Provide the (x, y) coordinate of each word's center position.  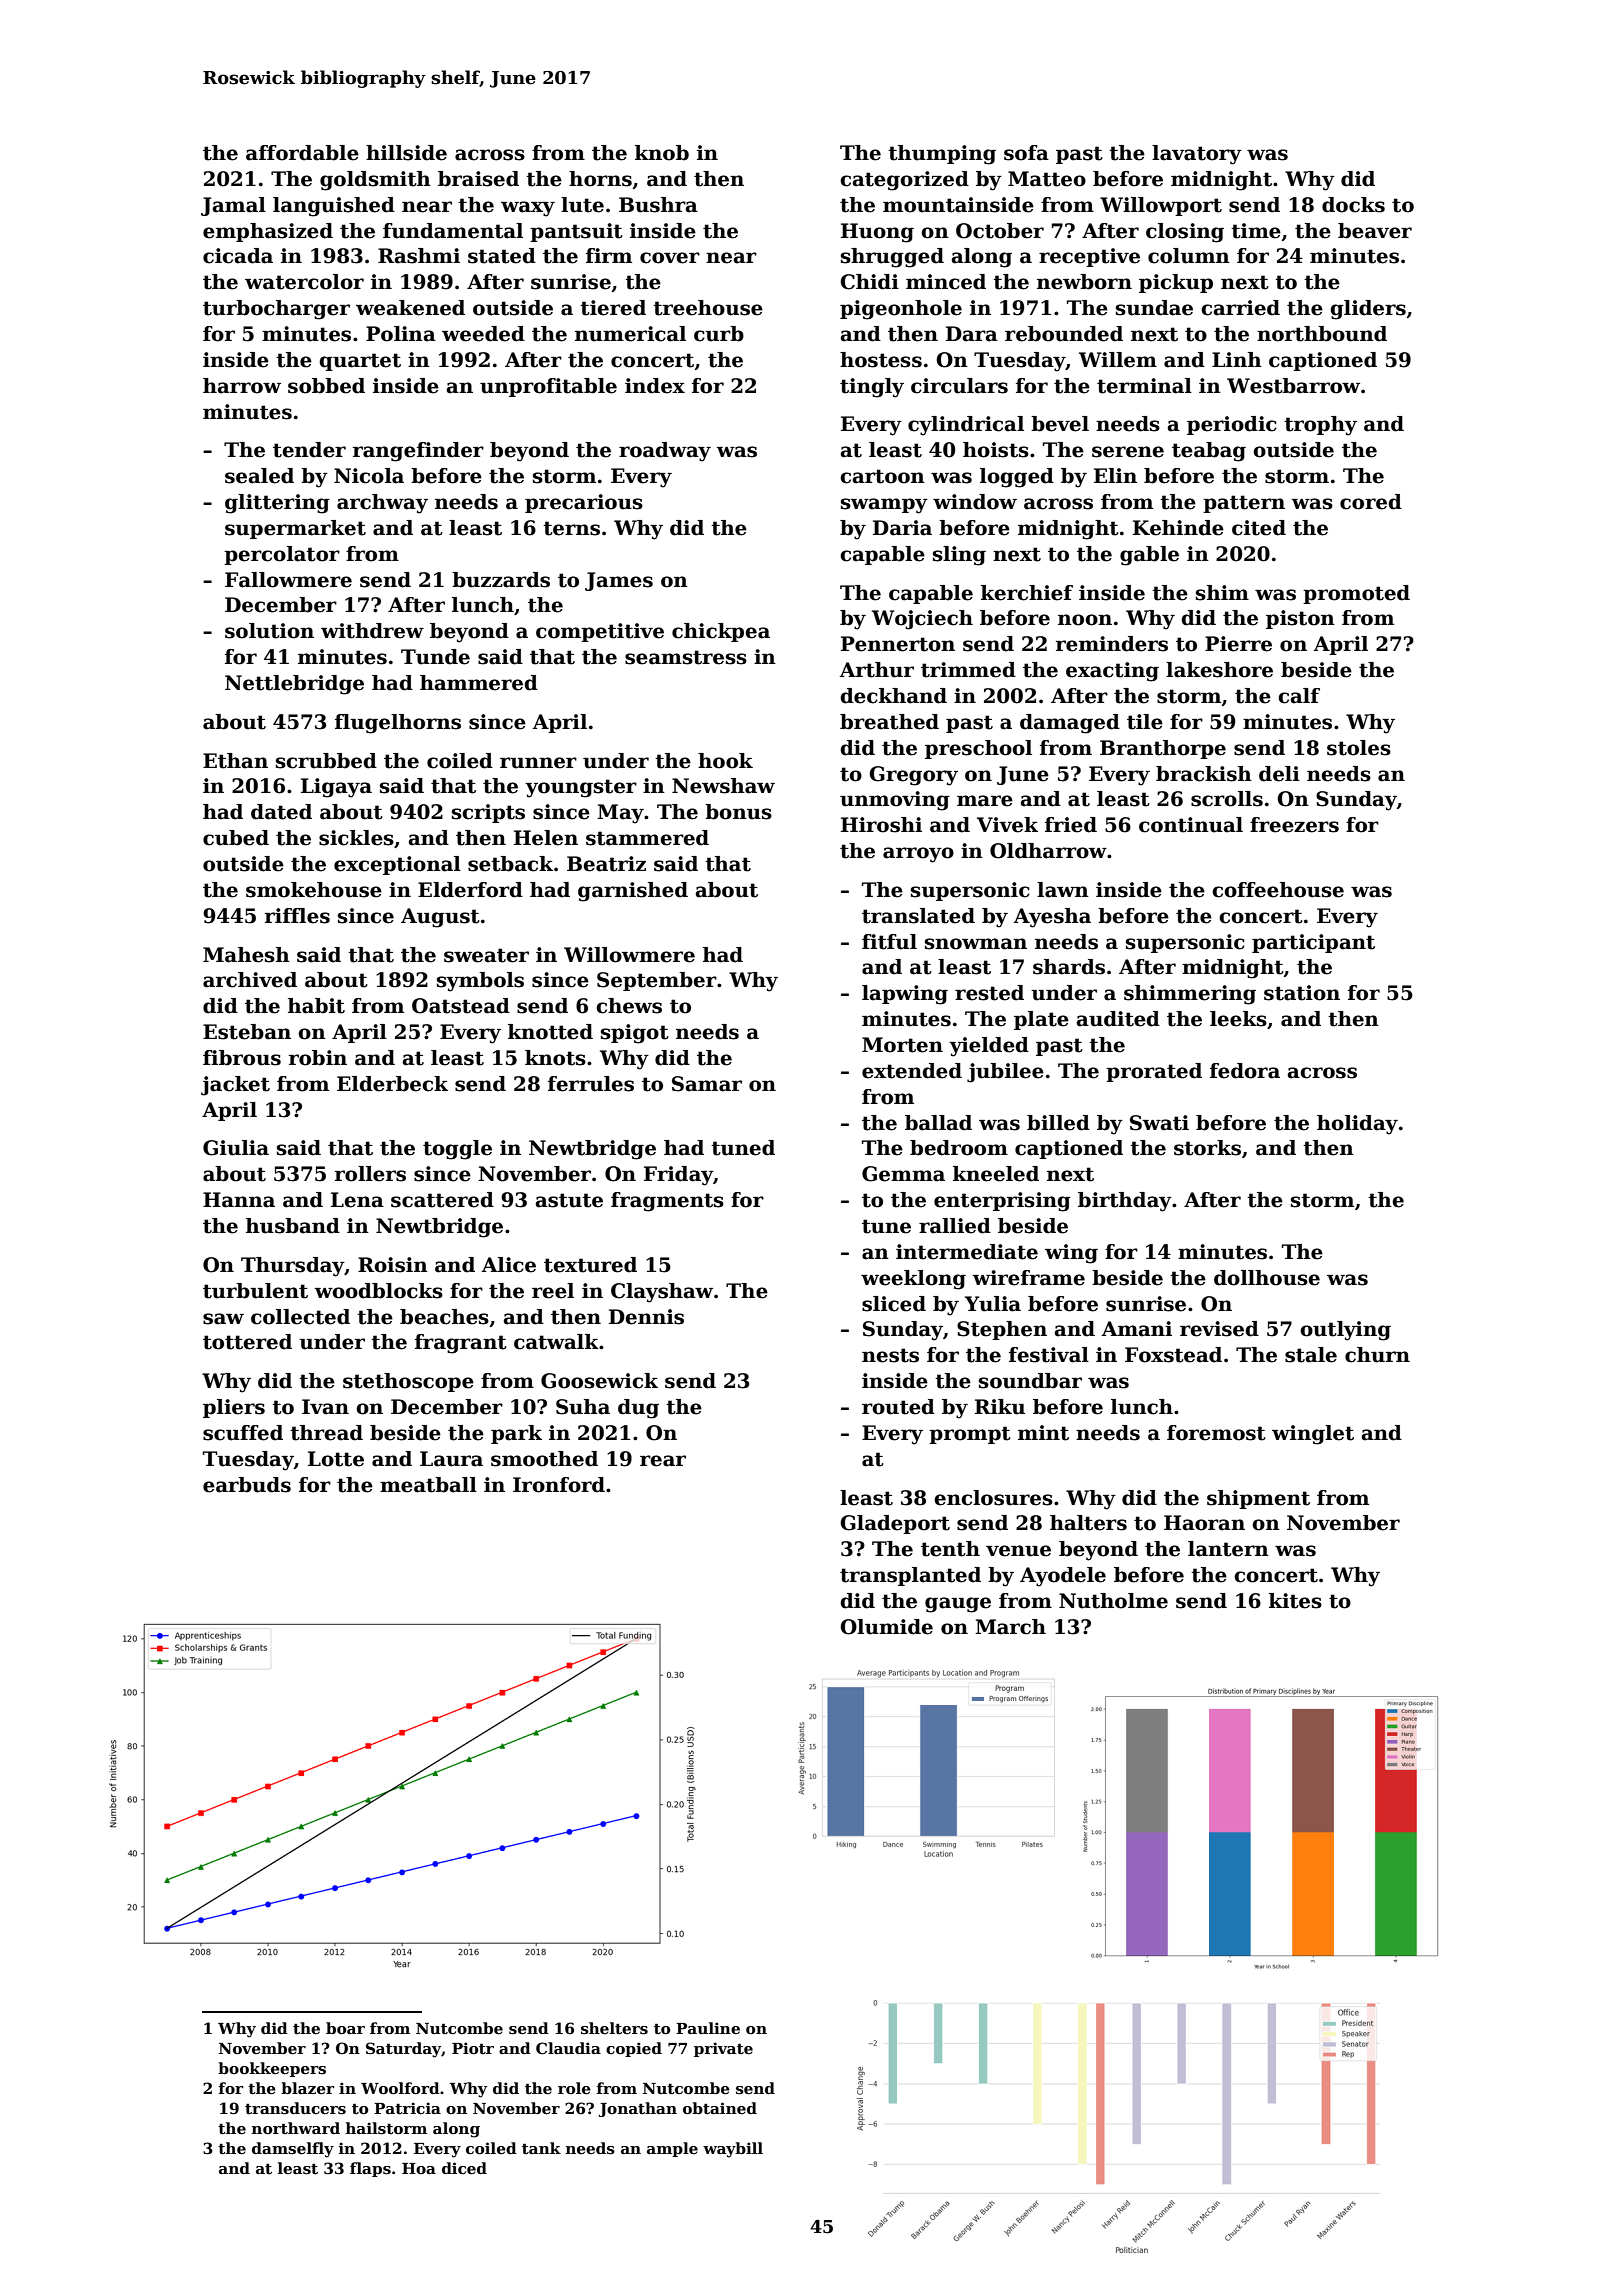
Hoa (419, 2168)
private (723, 2049)
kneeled (996, 1174)
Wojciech (922, 620)
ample (672, 2149)
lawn (1063, 890)
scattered (442, 1200)
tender (309, 450)
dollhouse (1267, 1278)
